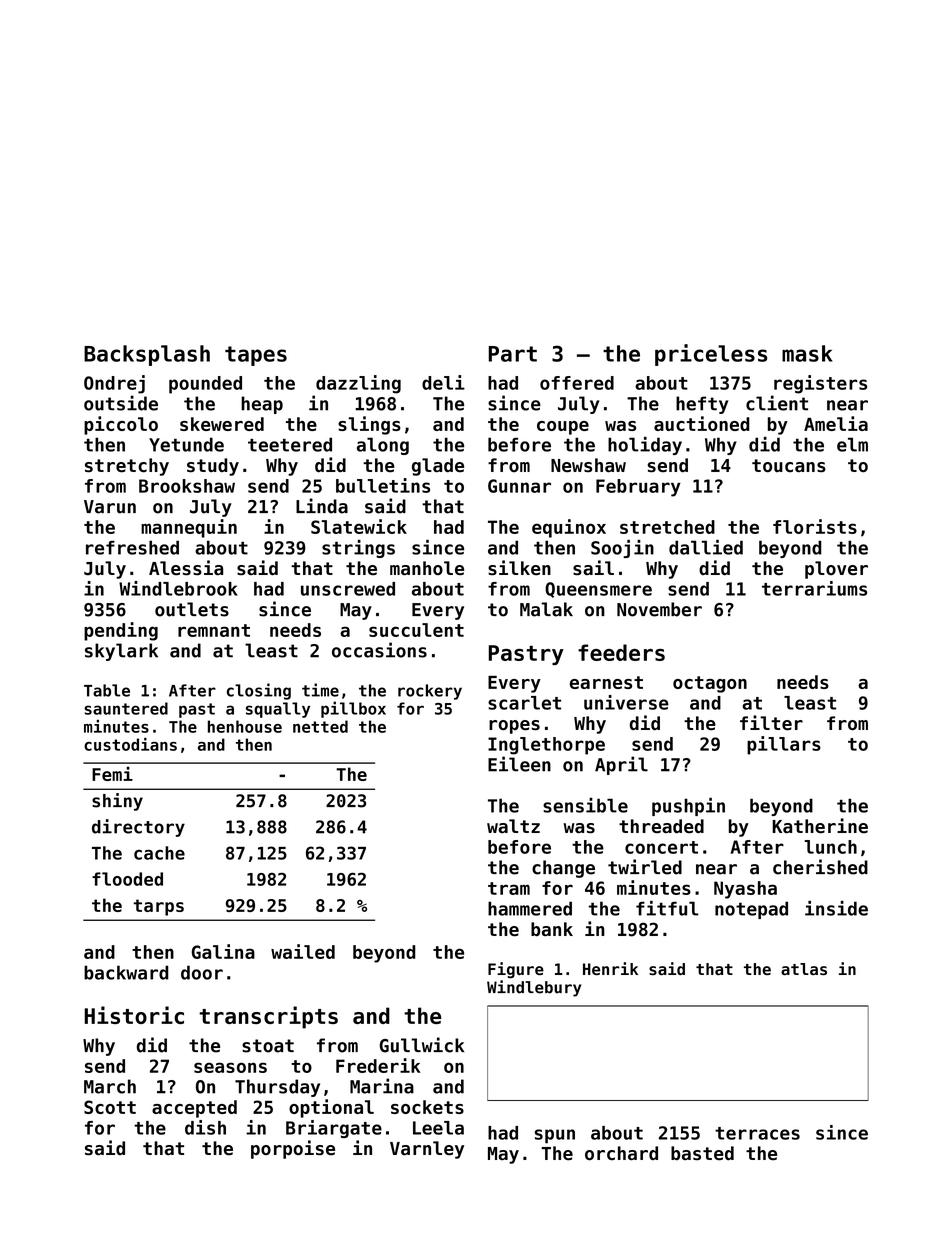  I want to click on priceless, so click(711, 355).
